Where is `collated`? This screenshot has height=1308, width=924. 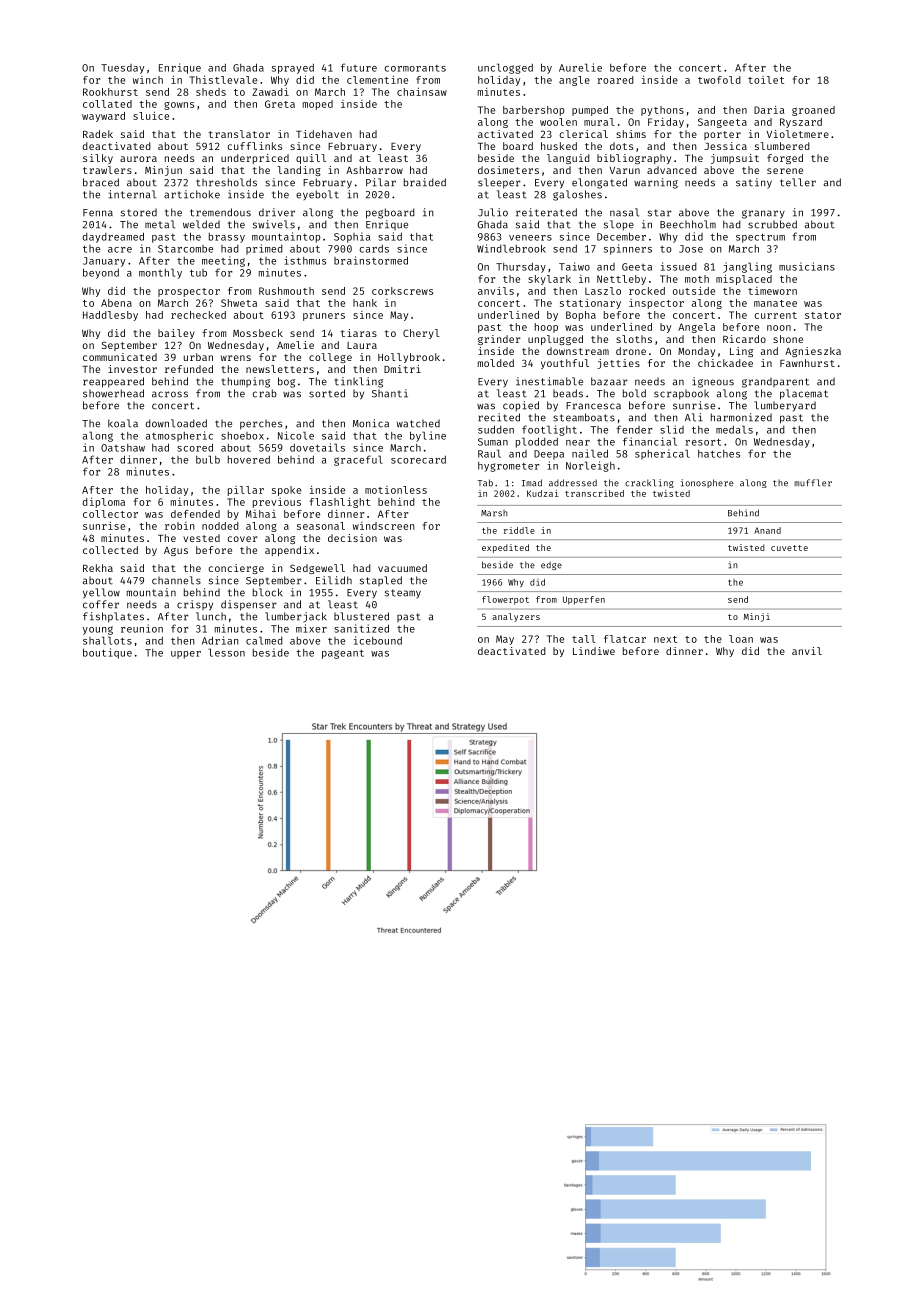 collated is located at coordinates (107, 104).
